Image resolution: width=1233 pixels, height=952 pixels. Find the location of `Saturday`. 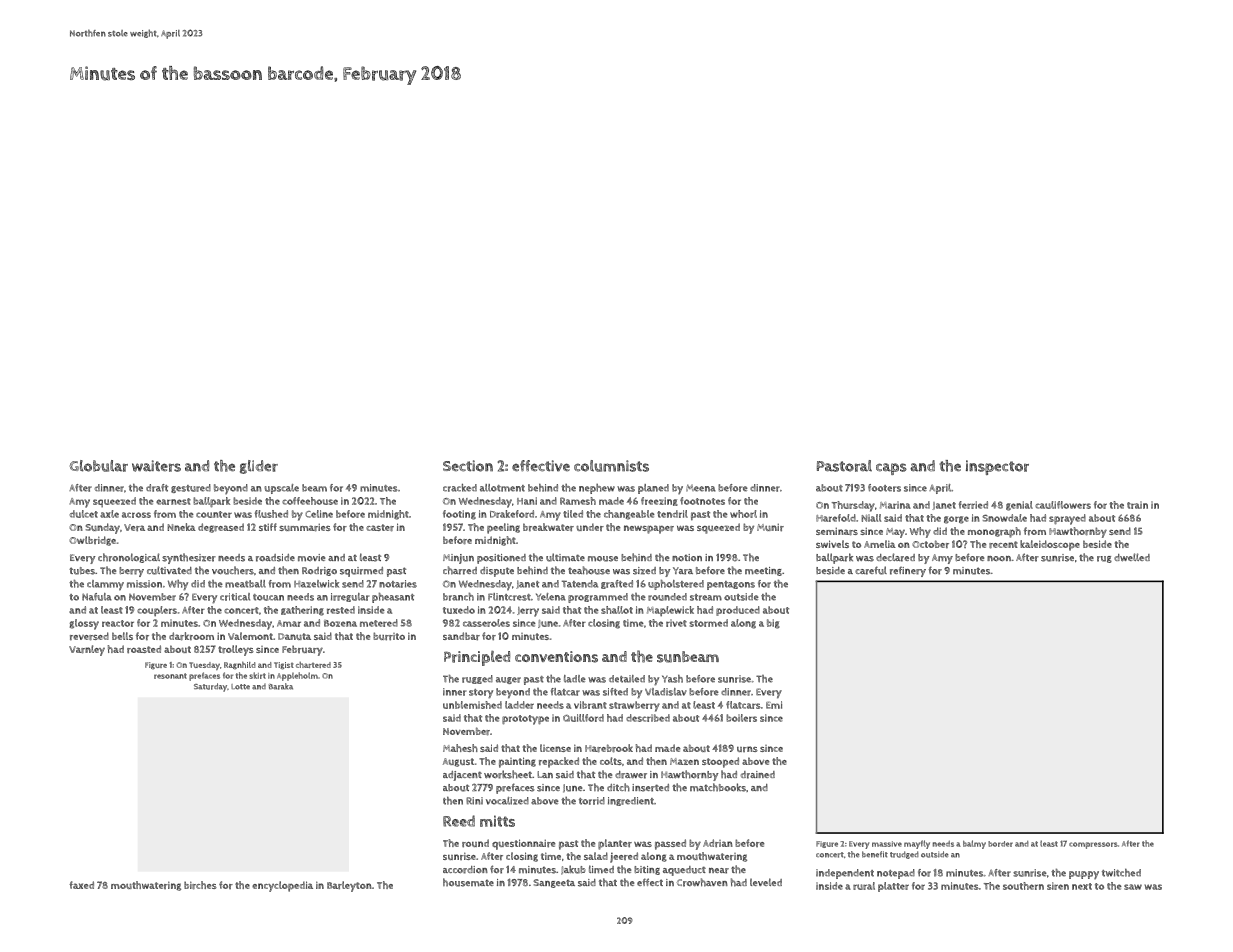

Saturday is located at coordinates (210, 687).
